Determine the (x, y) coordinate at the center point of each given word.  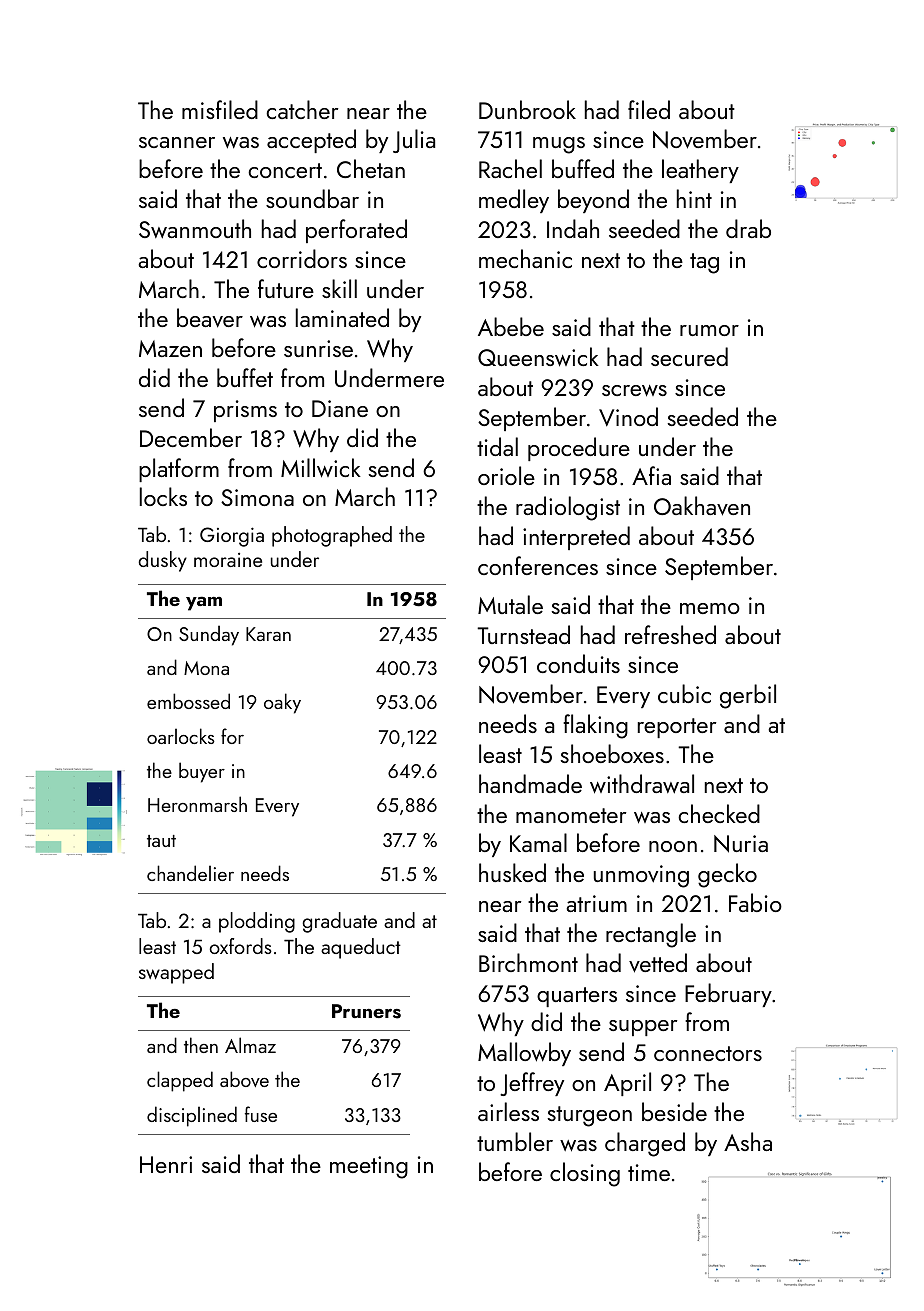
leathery (700, 171)
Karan (268, 634)
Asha (748, 1141)
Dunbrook (527, 109)
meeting (369, 1167)
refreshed (670, 634)
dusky (162, 561)
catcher (302, 109)
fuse (261, 1114)
